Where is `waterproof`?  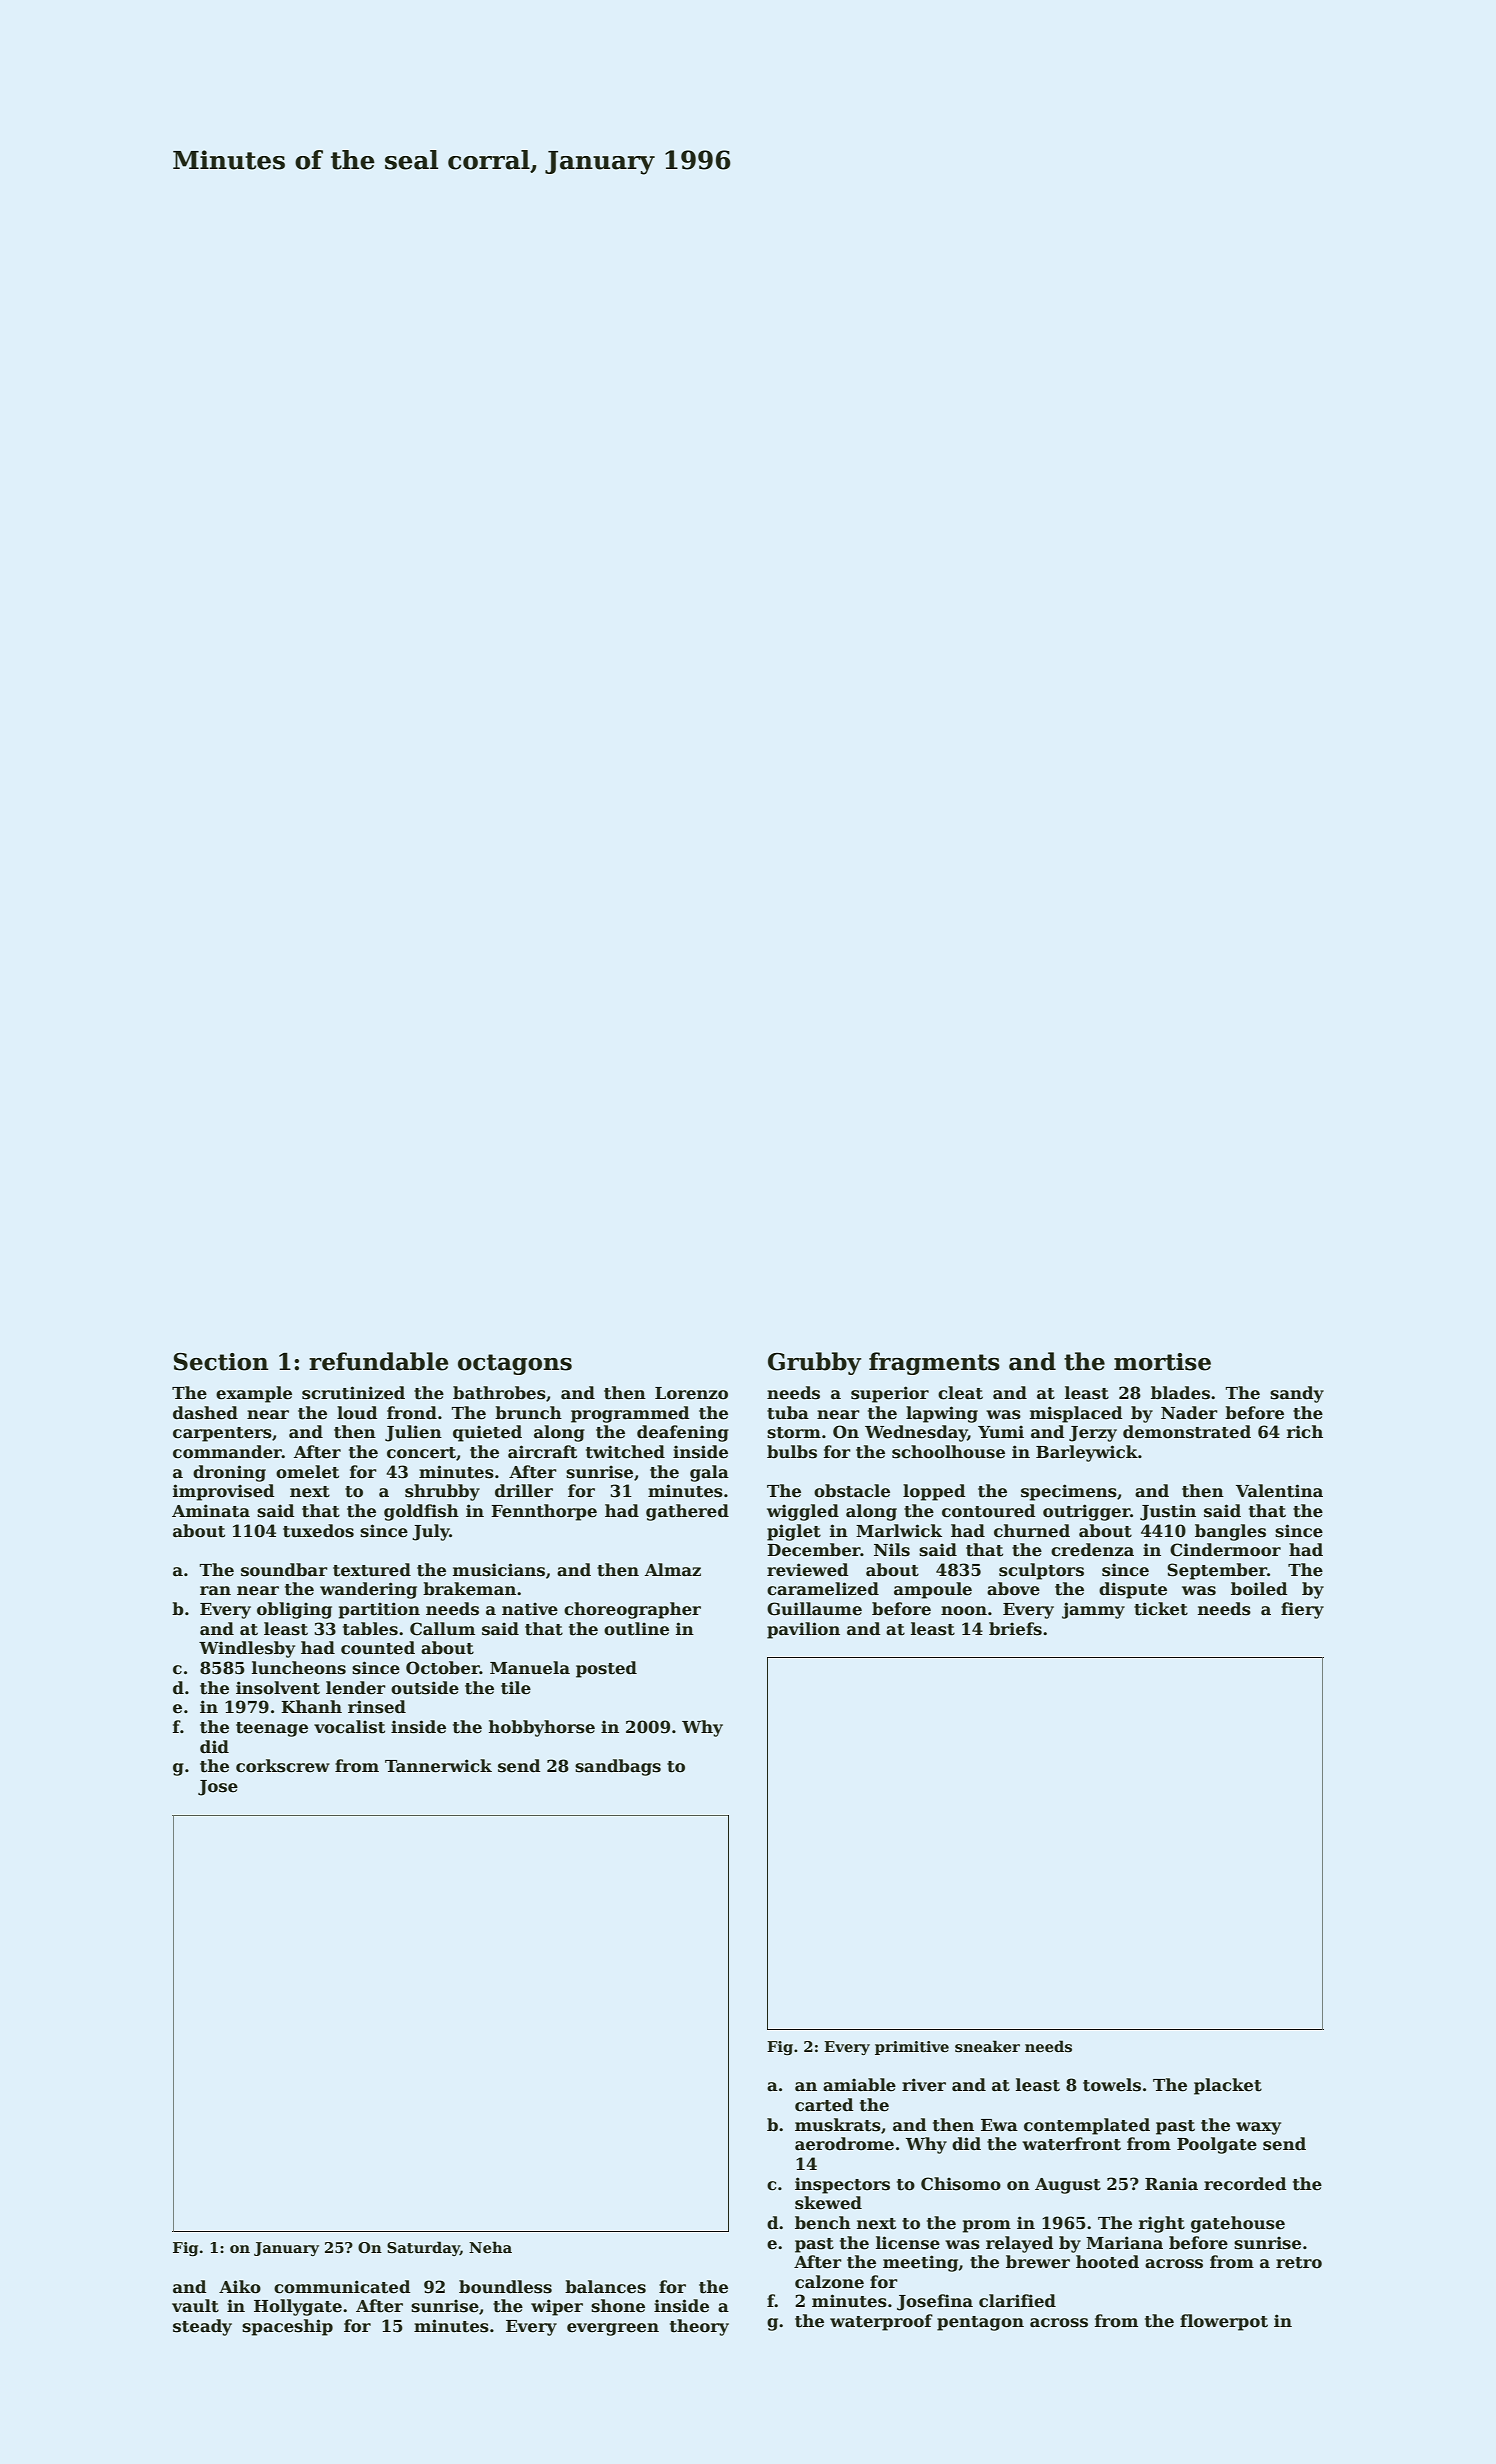
waterproof is located at coordinates (881, 2322).
